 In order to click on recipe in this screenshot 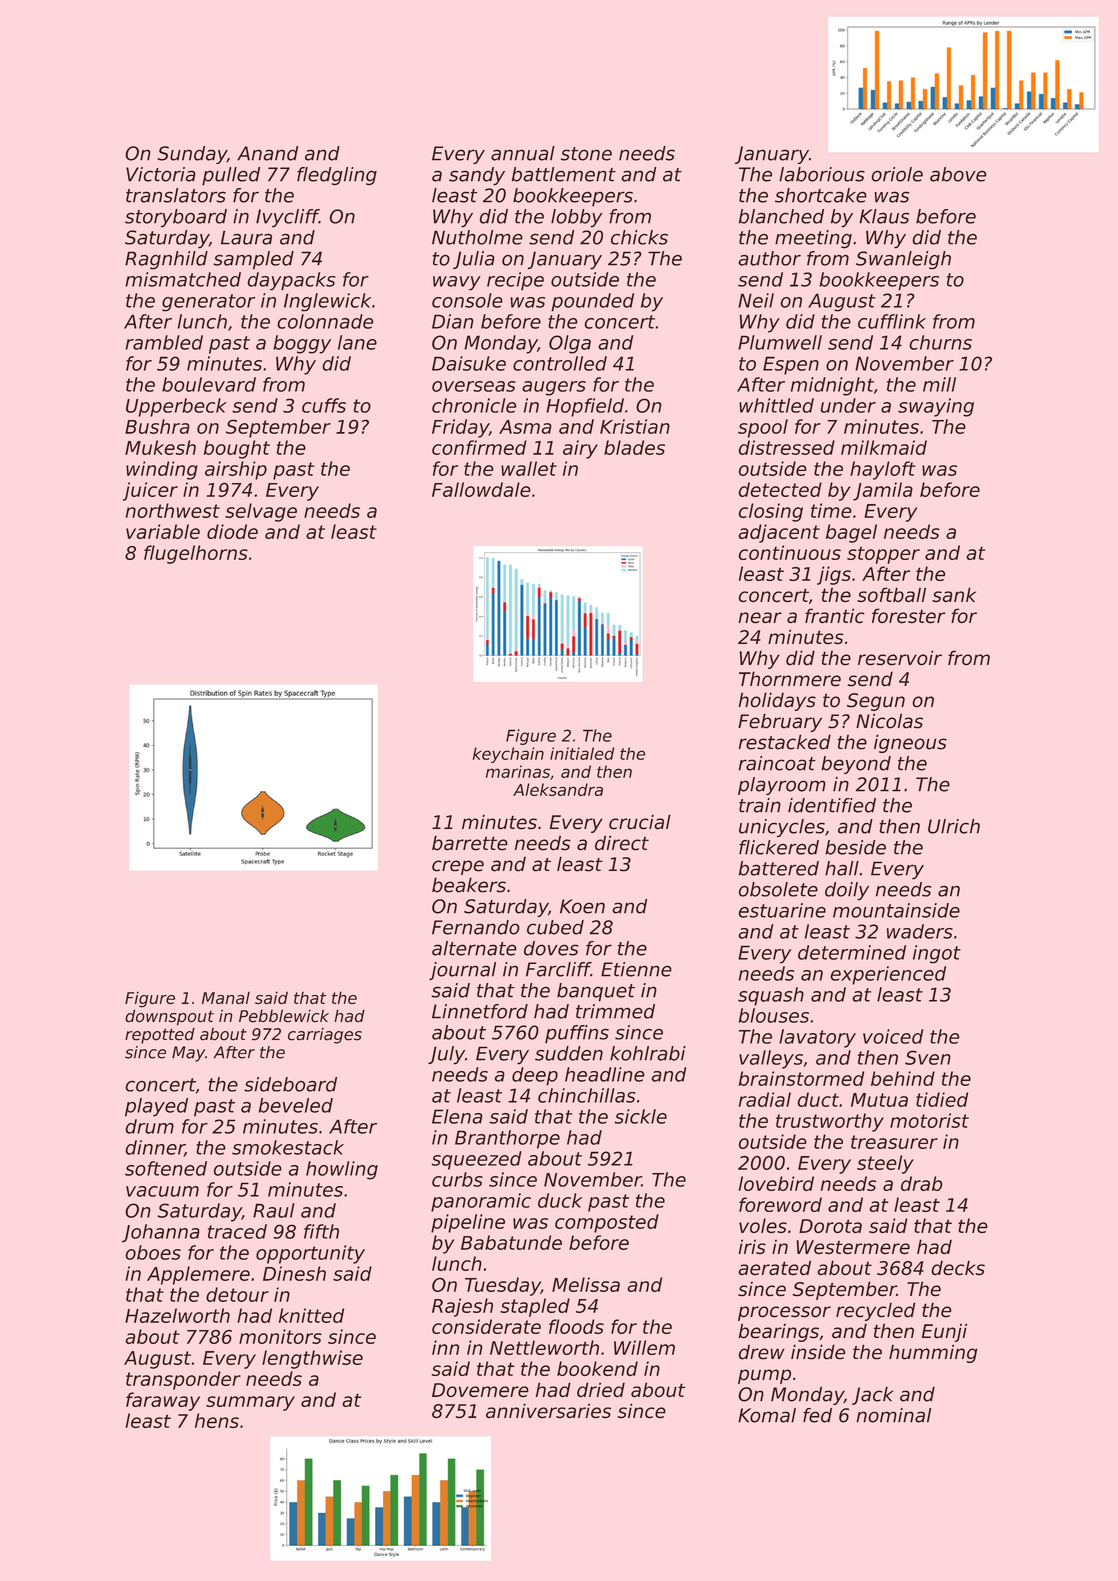, I will do `click(515, 281)`.
